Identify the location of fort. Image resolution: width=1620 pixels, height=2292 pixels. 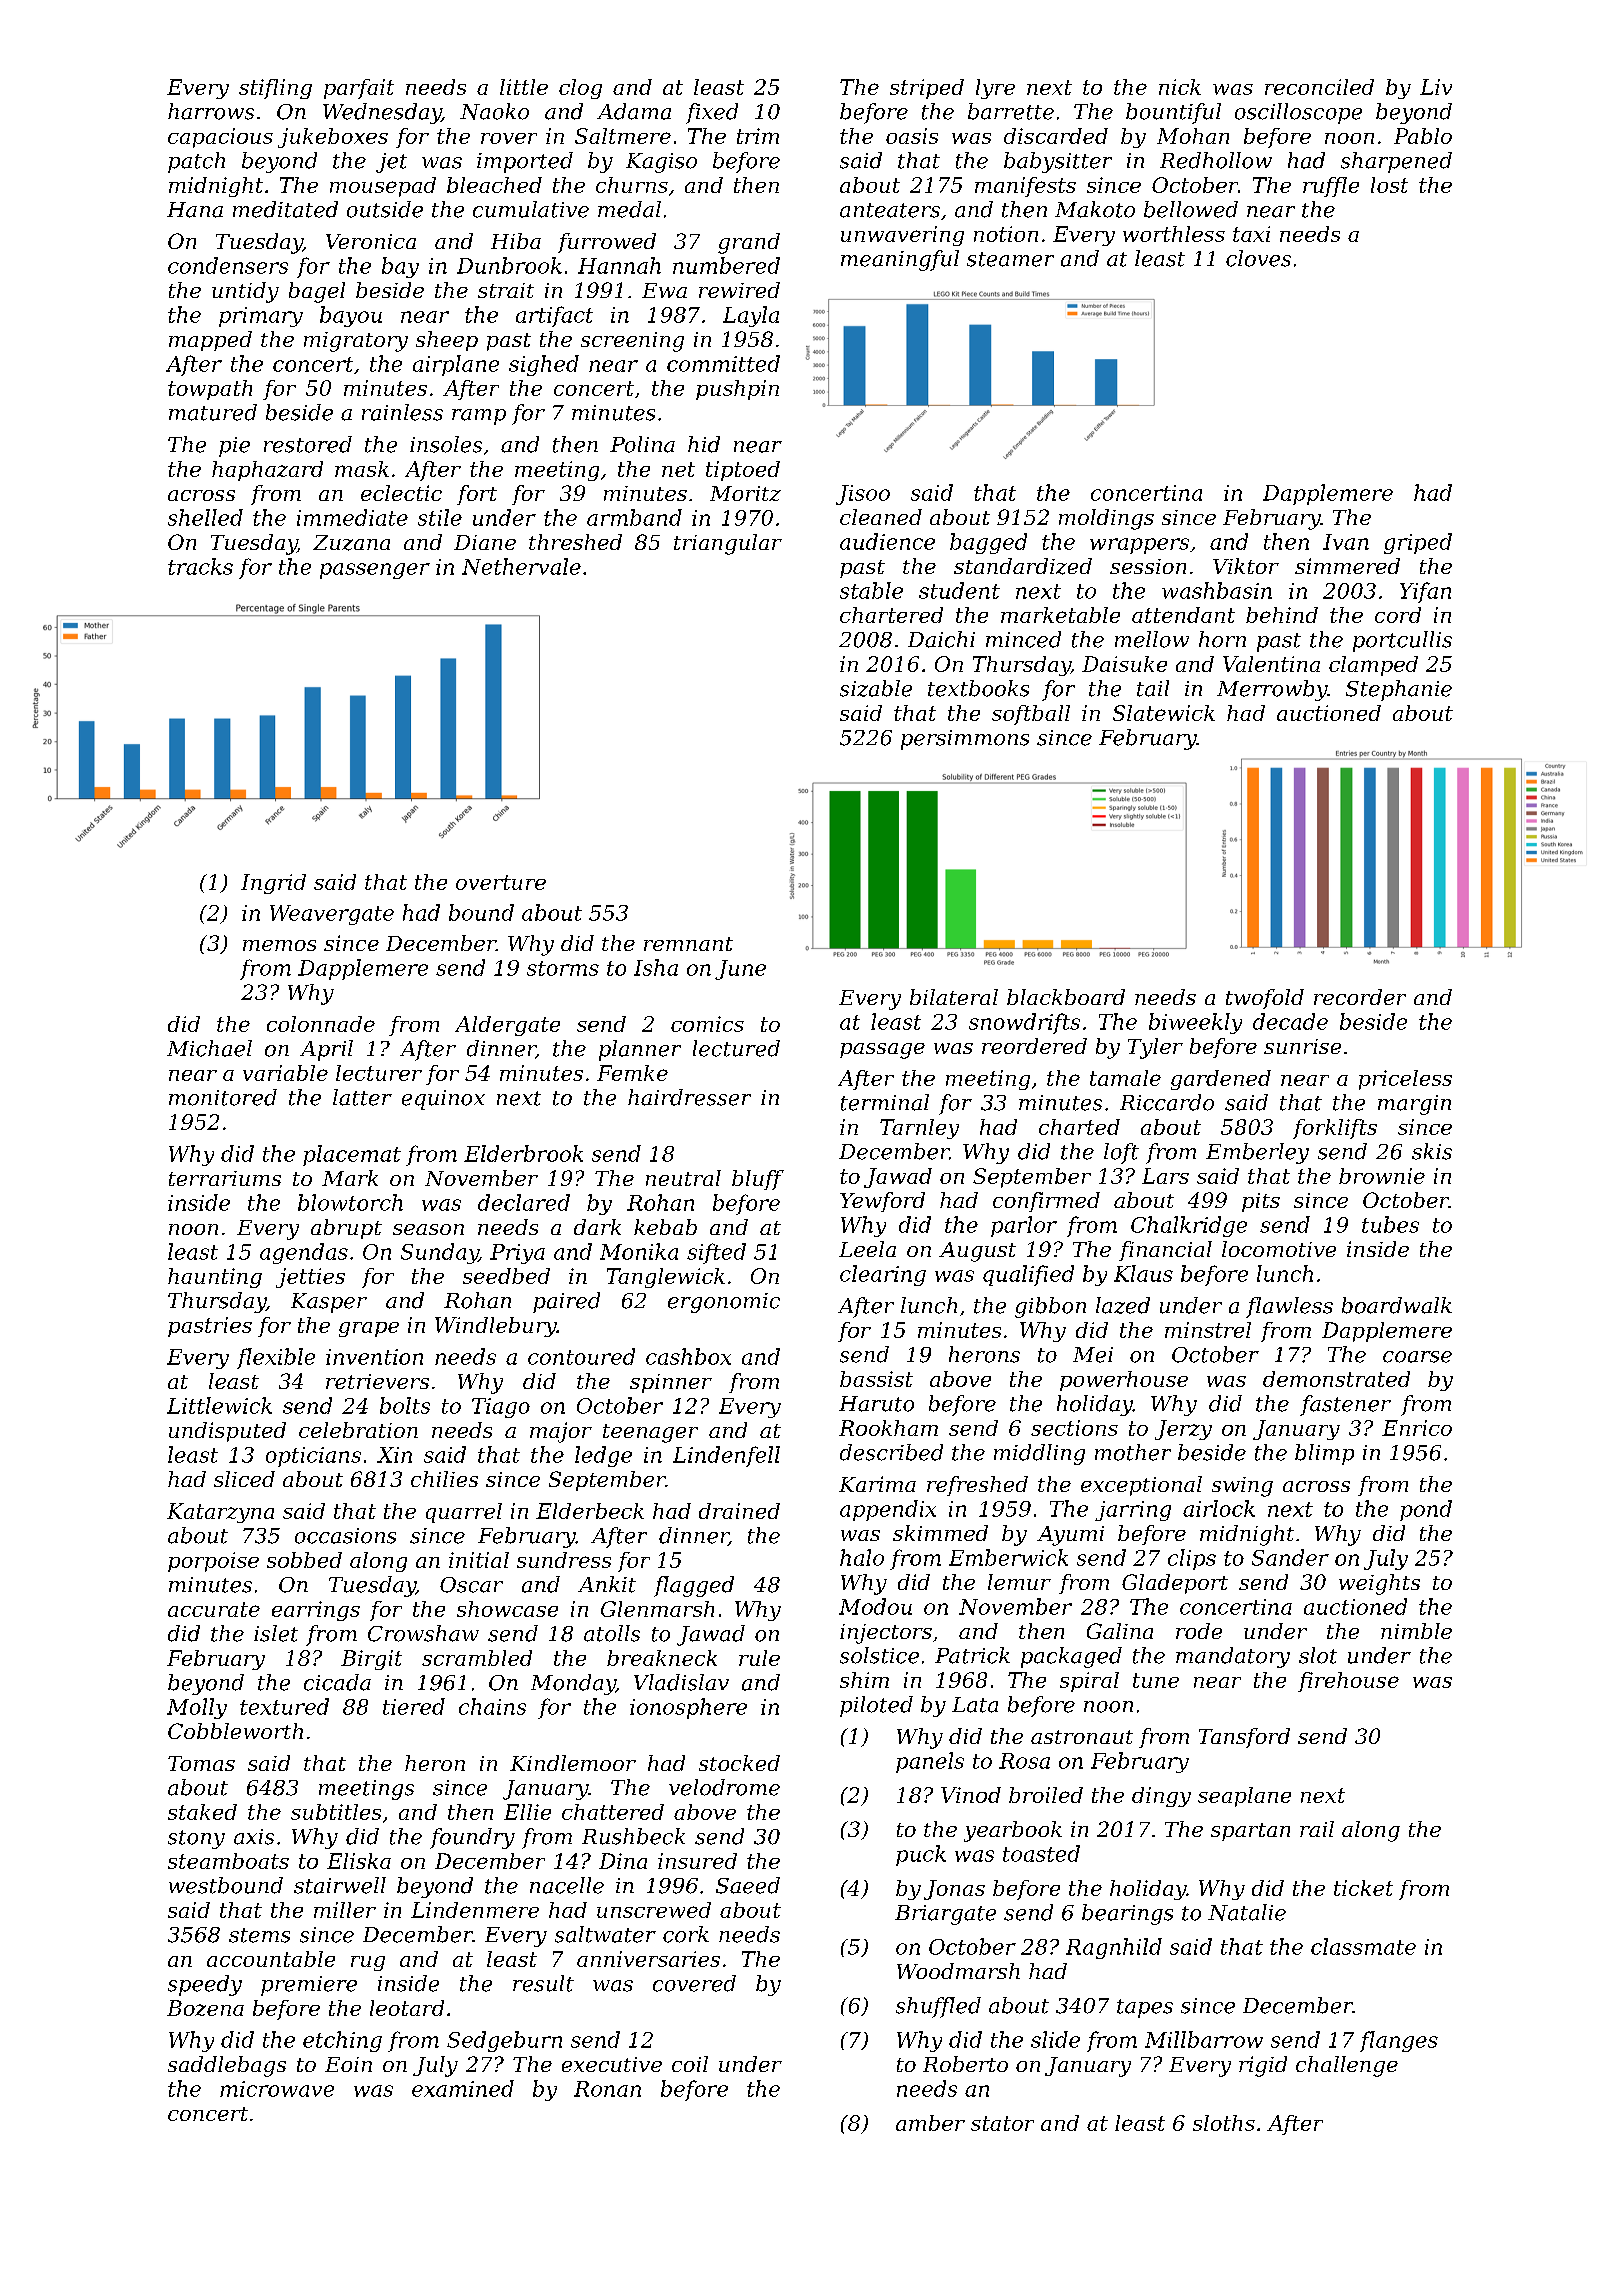
(477, 495).
